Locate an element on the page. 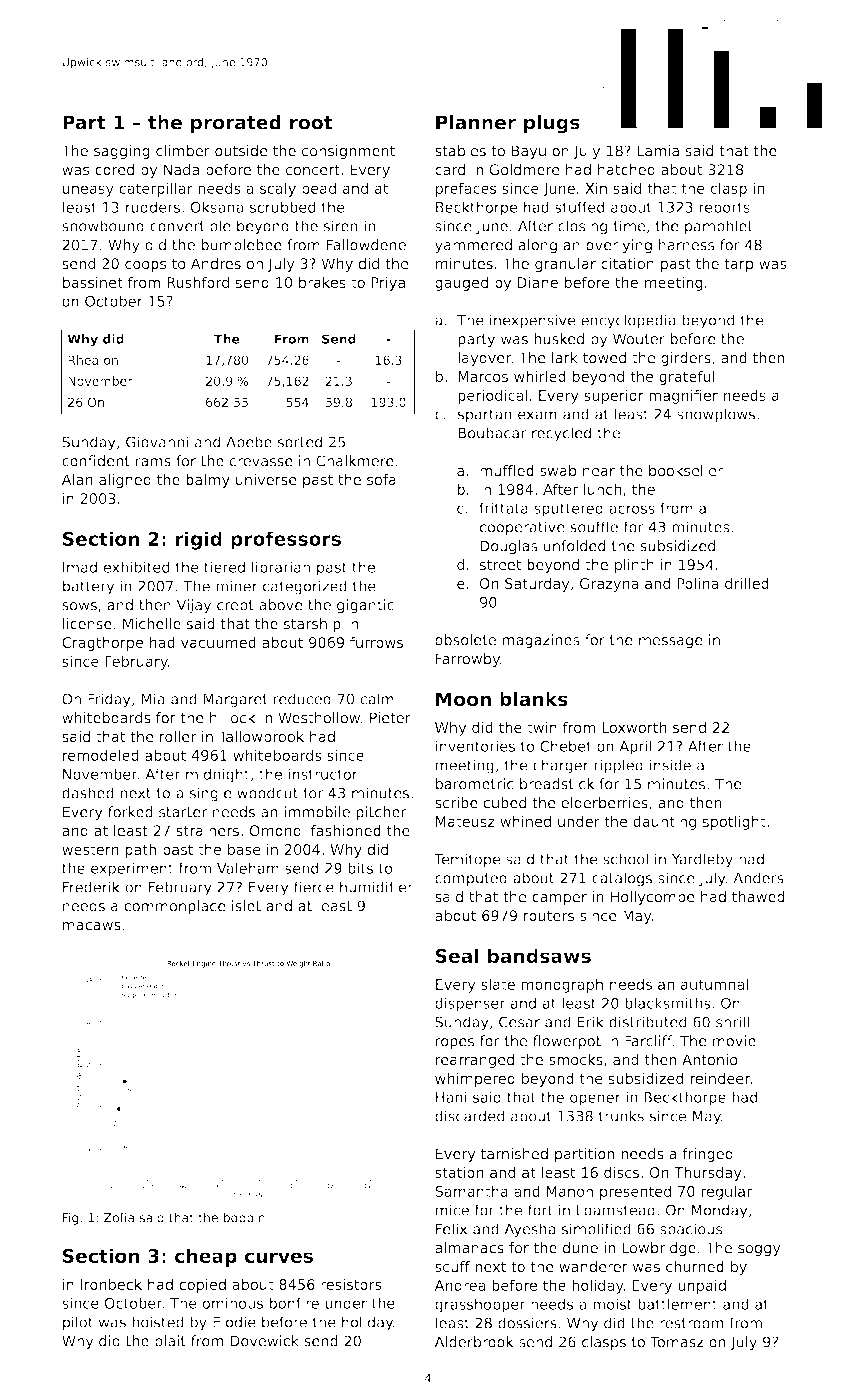  Temitope is located at coordinates (467, 860).
